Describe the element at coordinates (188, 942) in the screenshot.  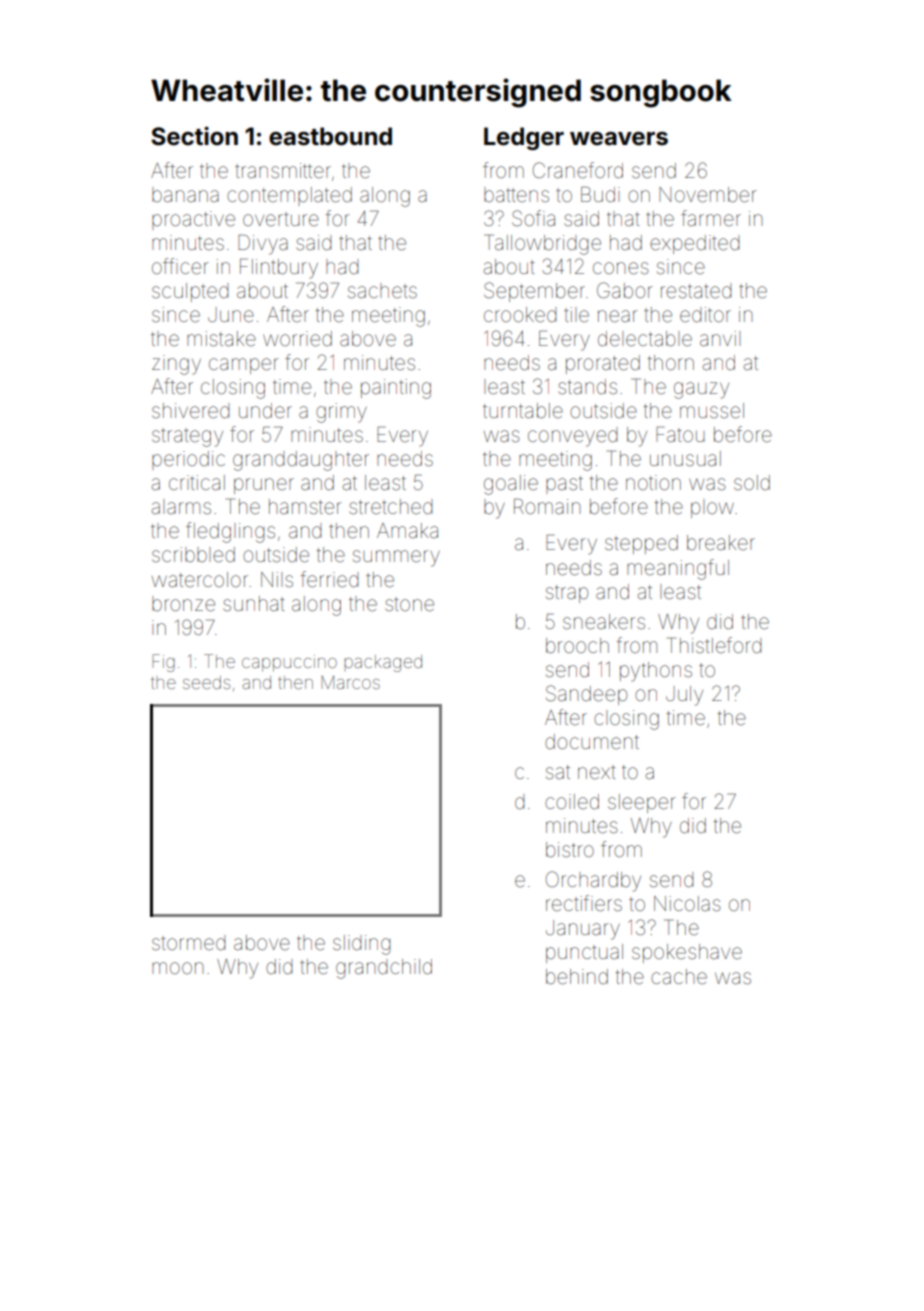
I see `stormed` at that location.
